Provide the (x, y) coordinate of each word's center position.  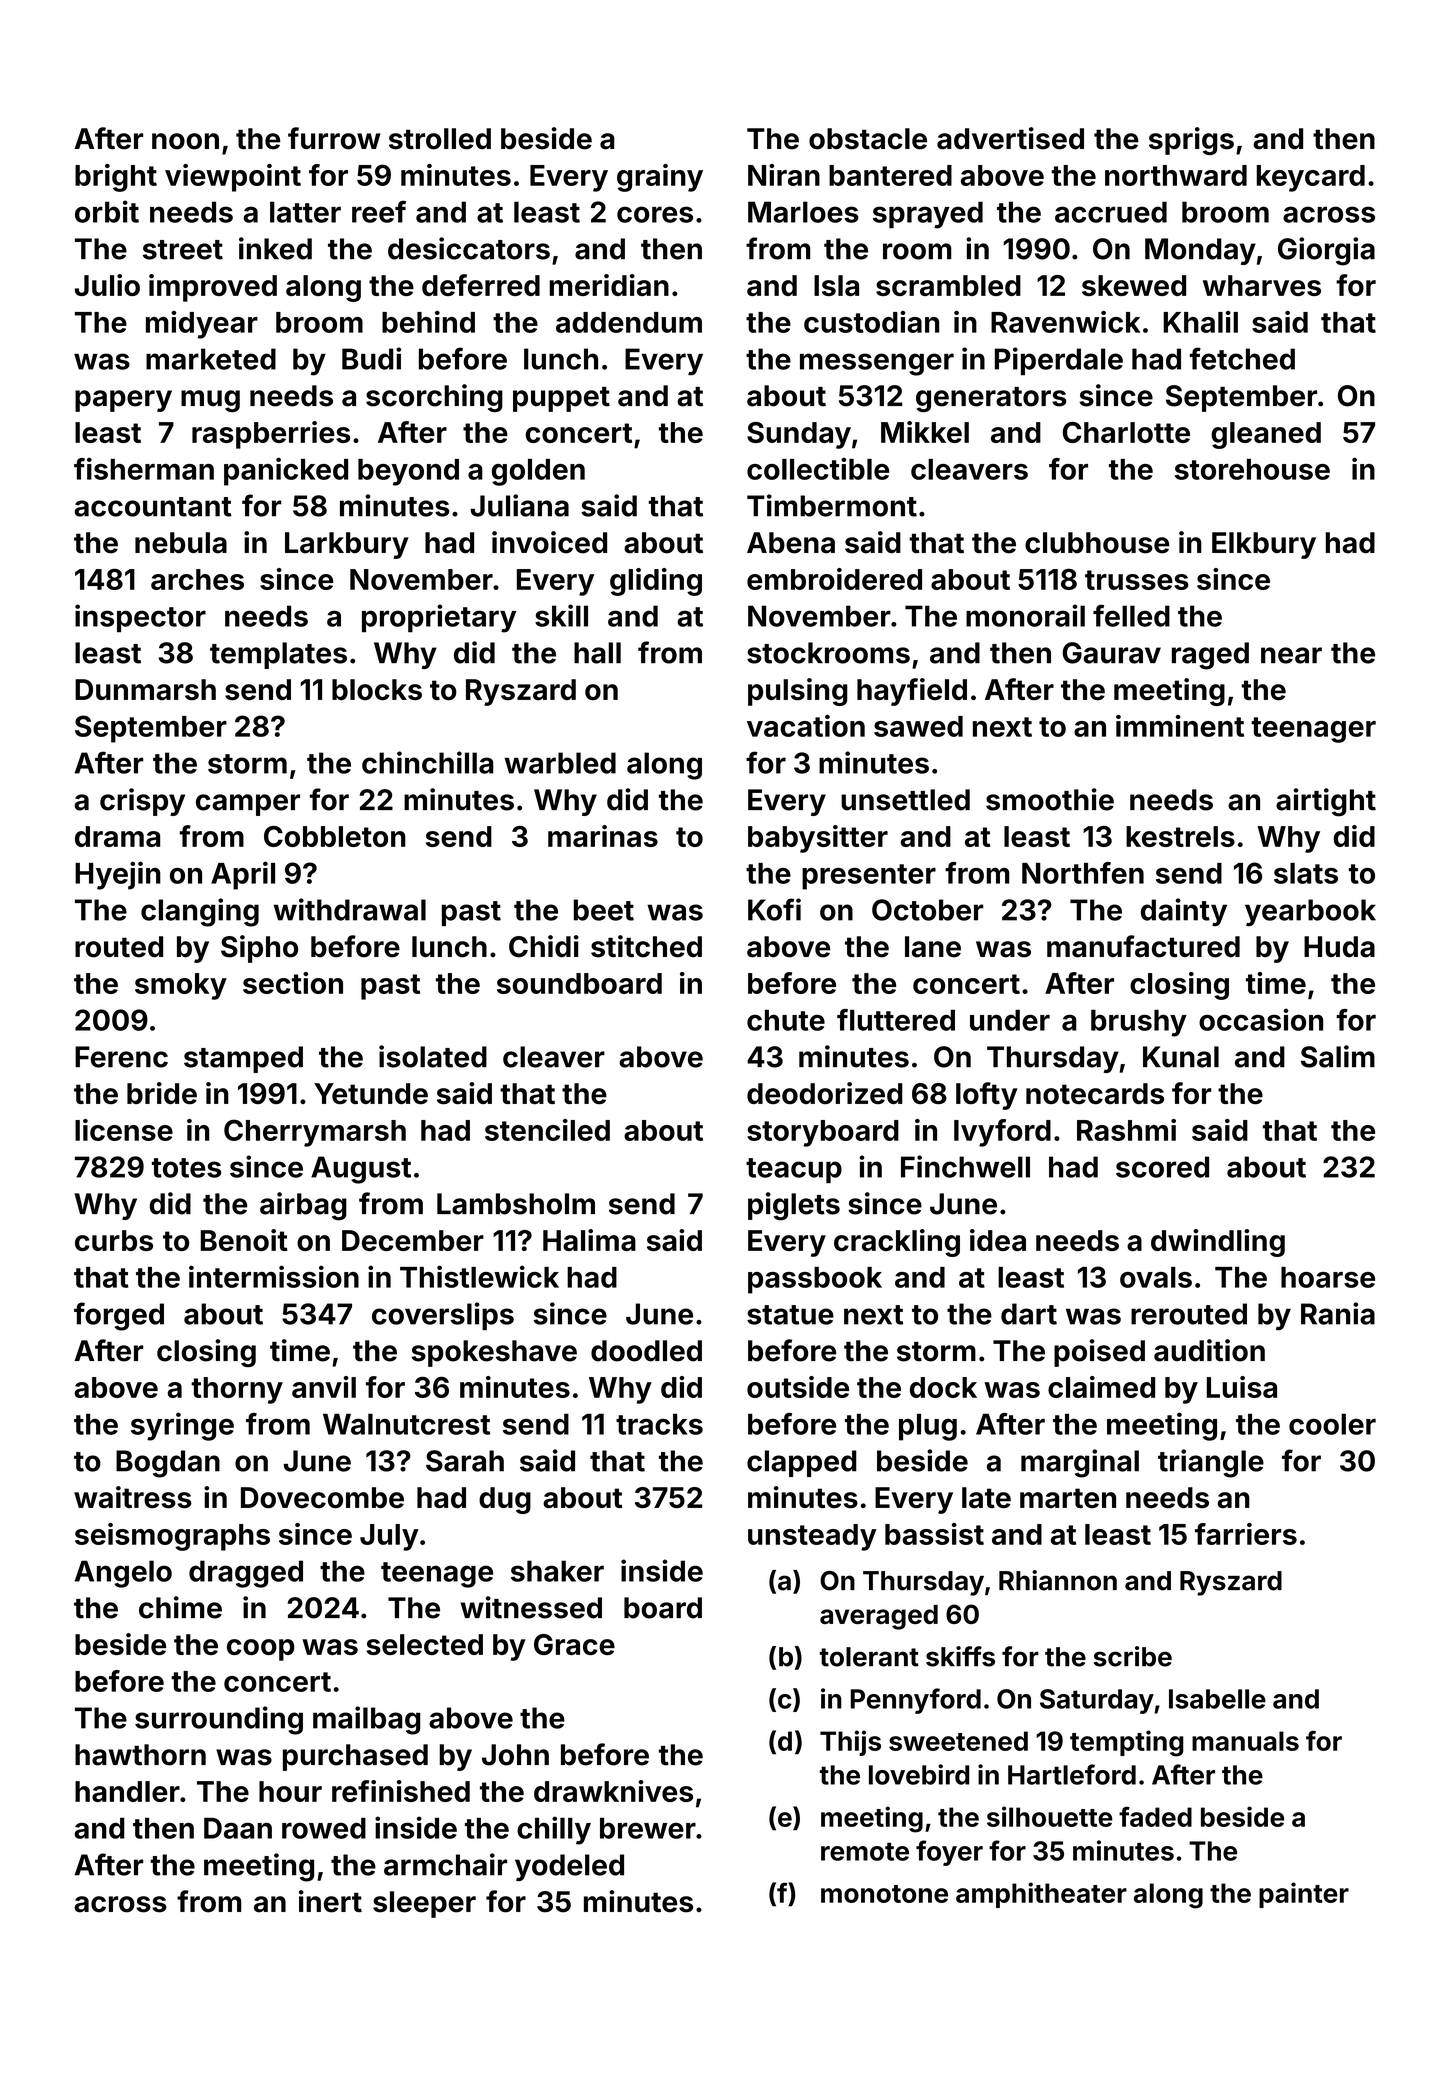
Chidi (544, 946)
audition (1209, 1350)
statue (790, 1315)
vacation (806, 726)
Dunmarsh (145, 689)
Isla (836, 285)
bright (116, 178)
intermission (274, 1276)
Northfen (1083, 873)
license (124, 1130)
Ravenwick (1065, 322)
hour (290, 1791)
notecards (1095, 1094)
